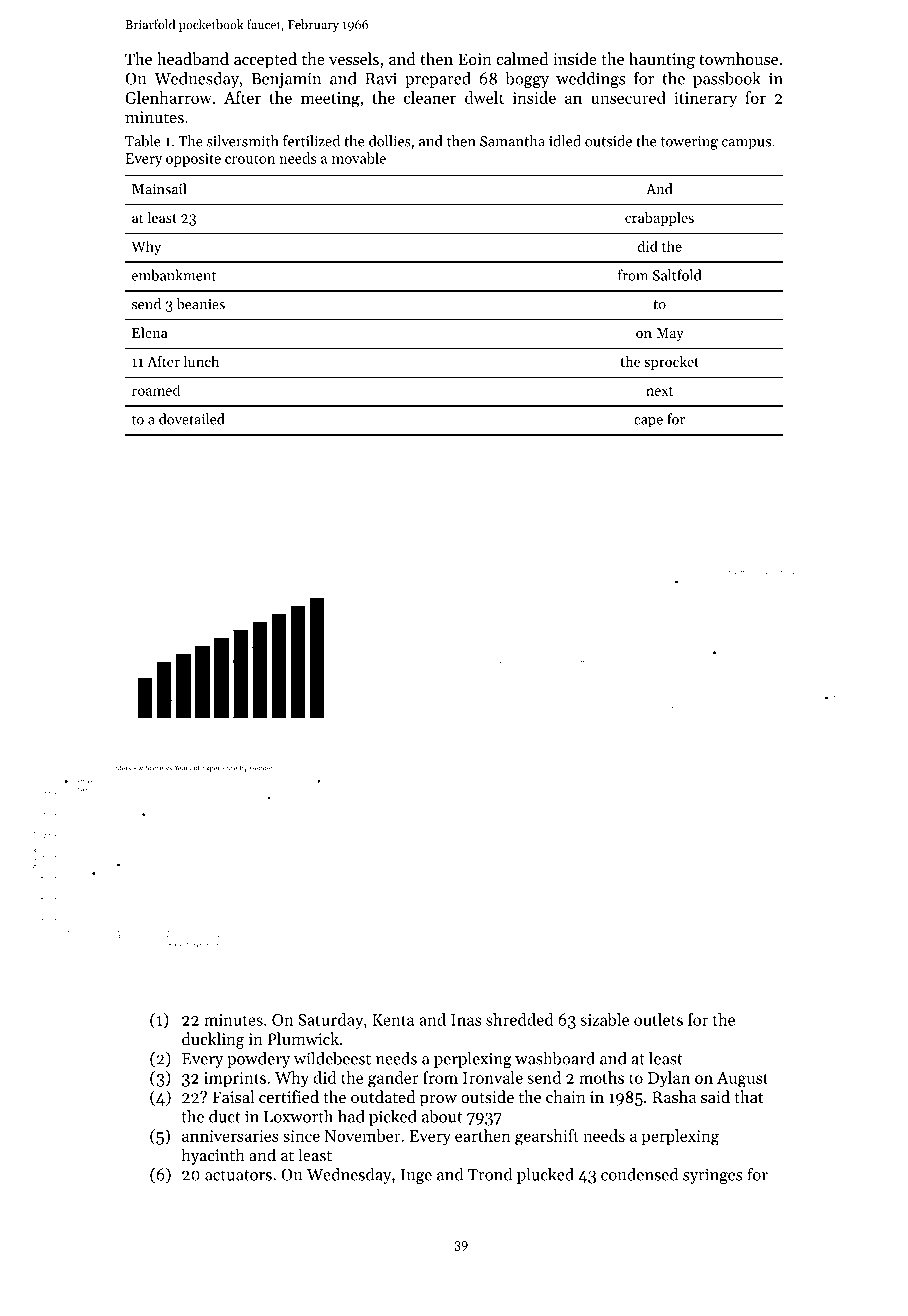  What do you see at coordinates (466, 1020) in the page?
I see `Inas` at bounding box center [466, 1020].
